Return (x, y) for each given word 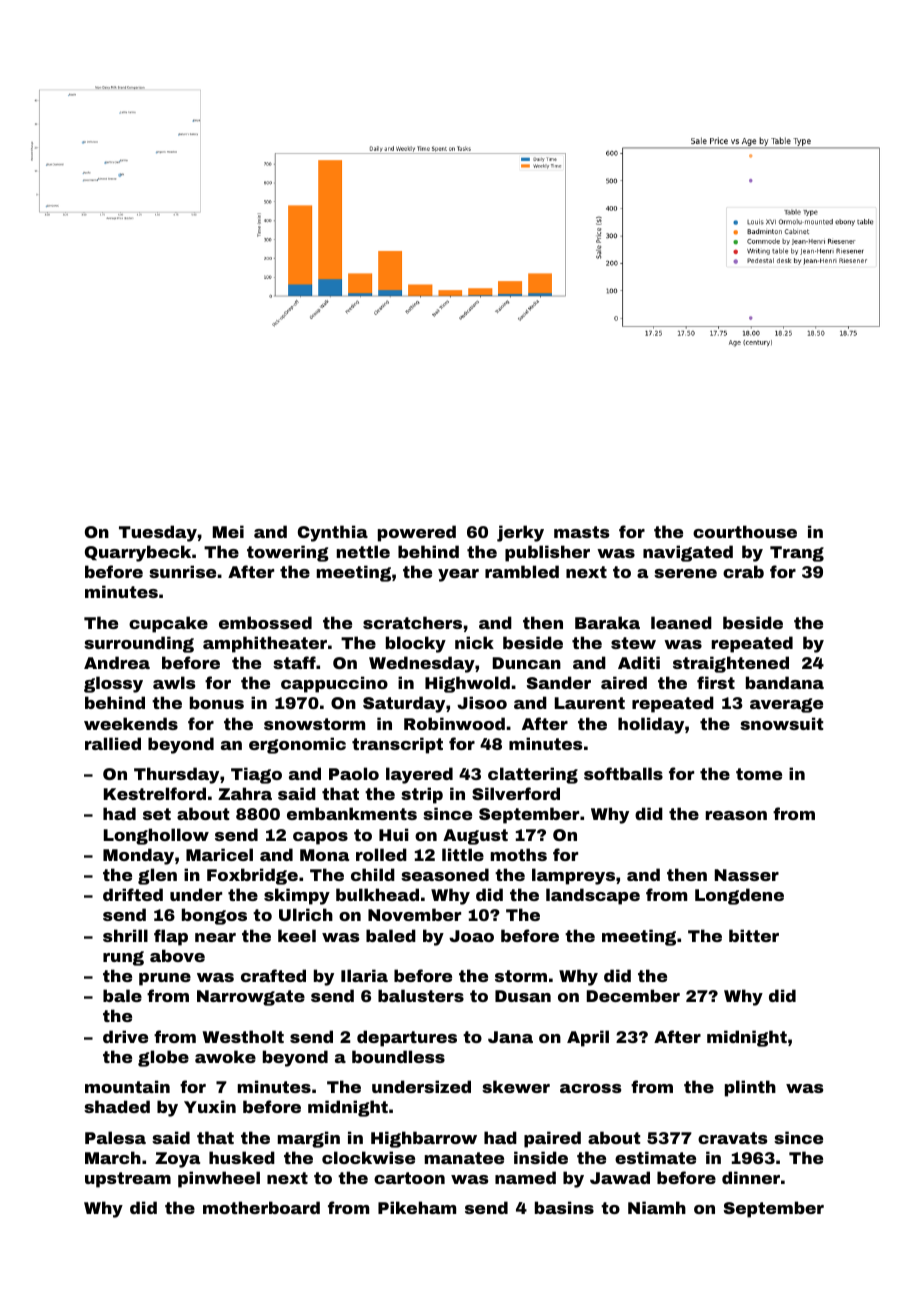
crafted (273, 975)
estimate (655, 1157)
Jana (510, 1037)
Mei (228, 531)
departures (407, 1038)
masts (581, 532)
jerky (520, 533)
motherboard (261, 1207)
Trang (797, 554)
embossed (265, 622)
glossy (113, 684)
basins (564, 1207)
